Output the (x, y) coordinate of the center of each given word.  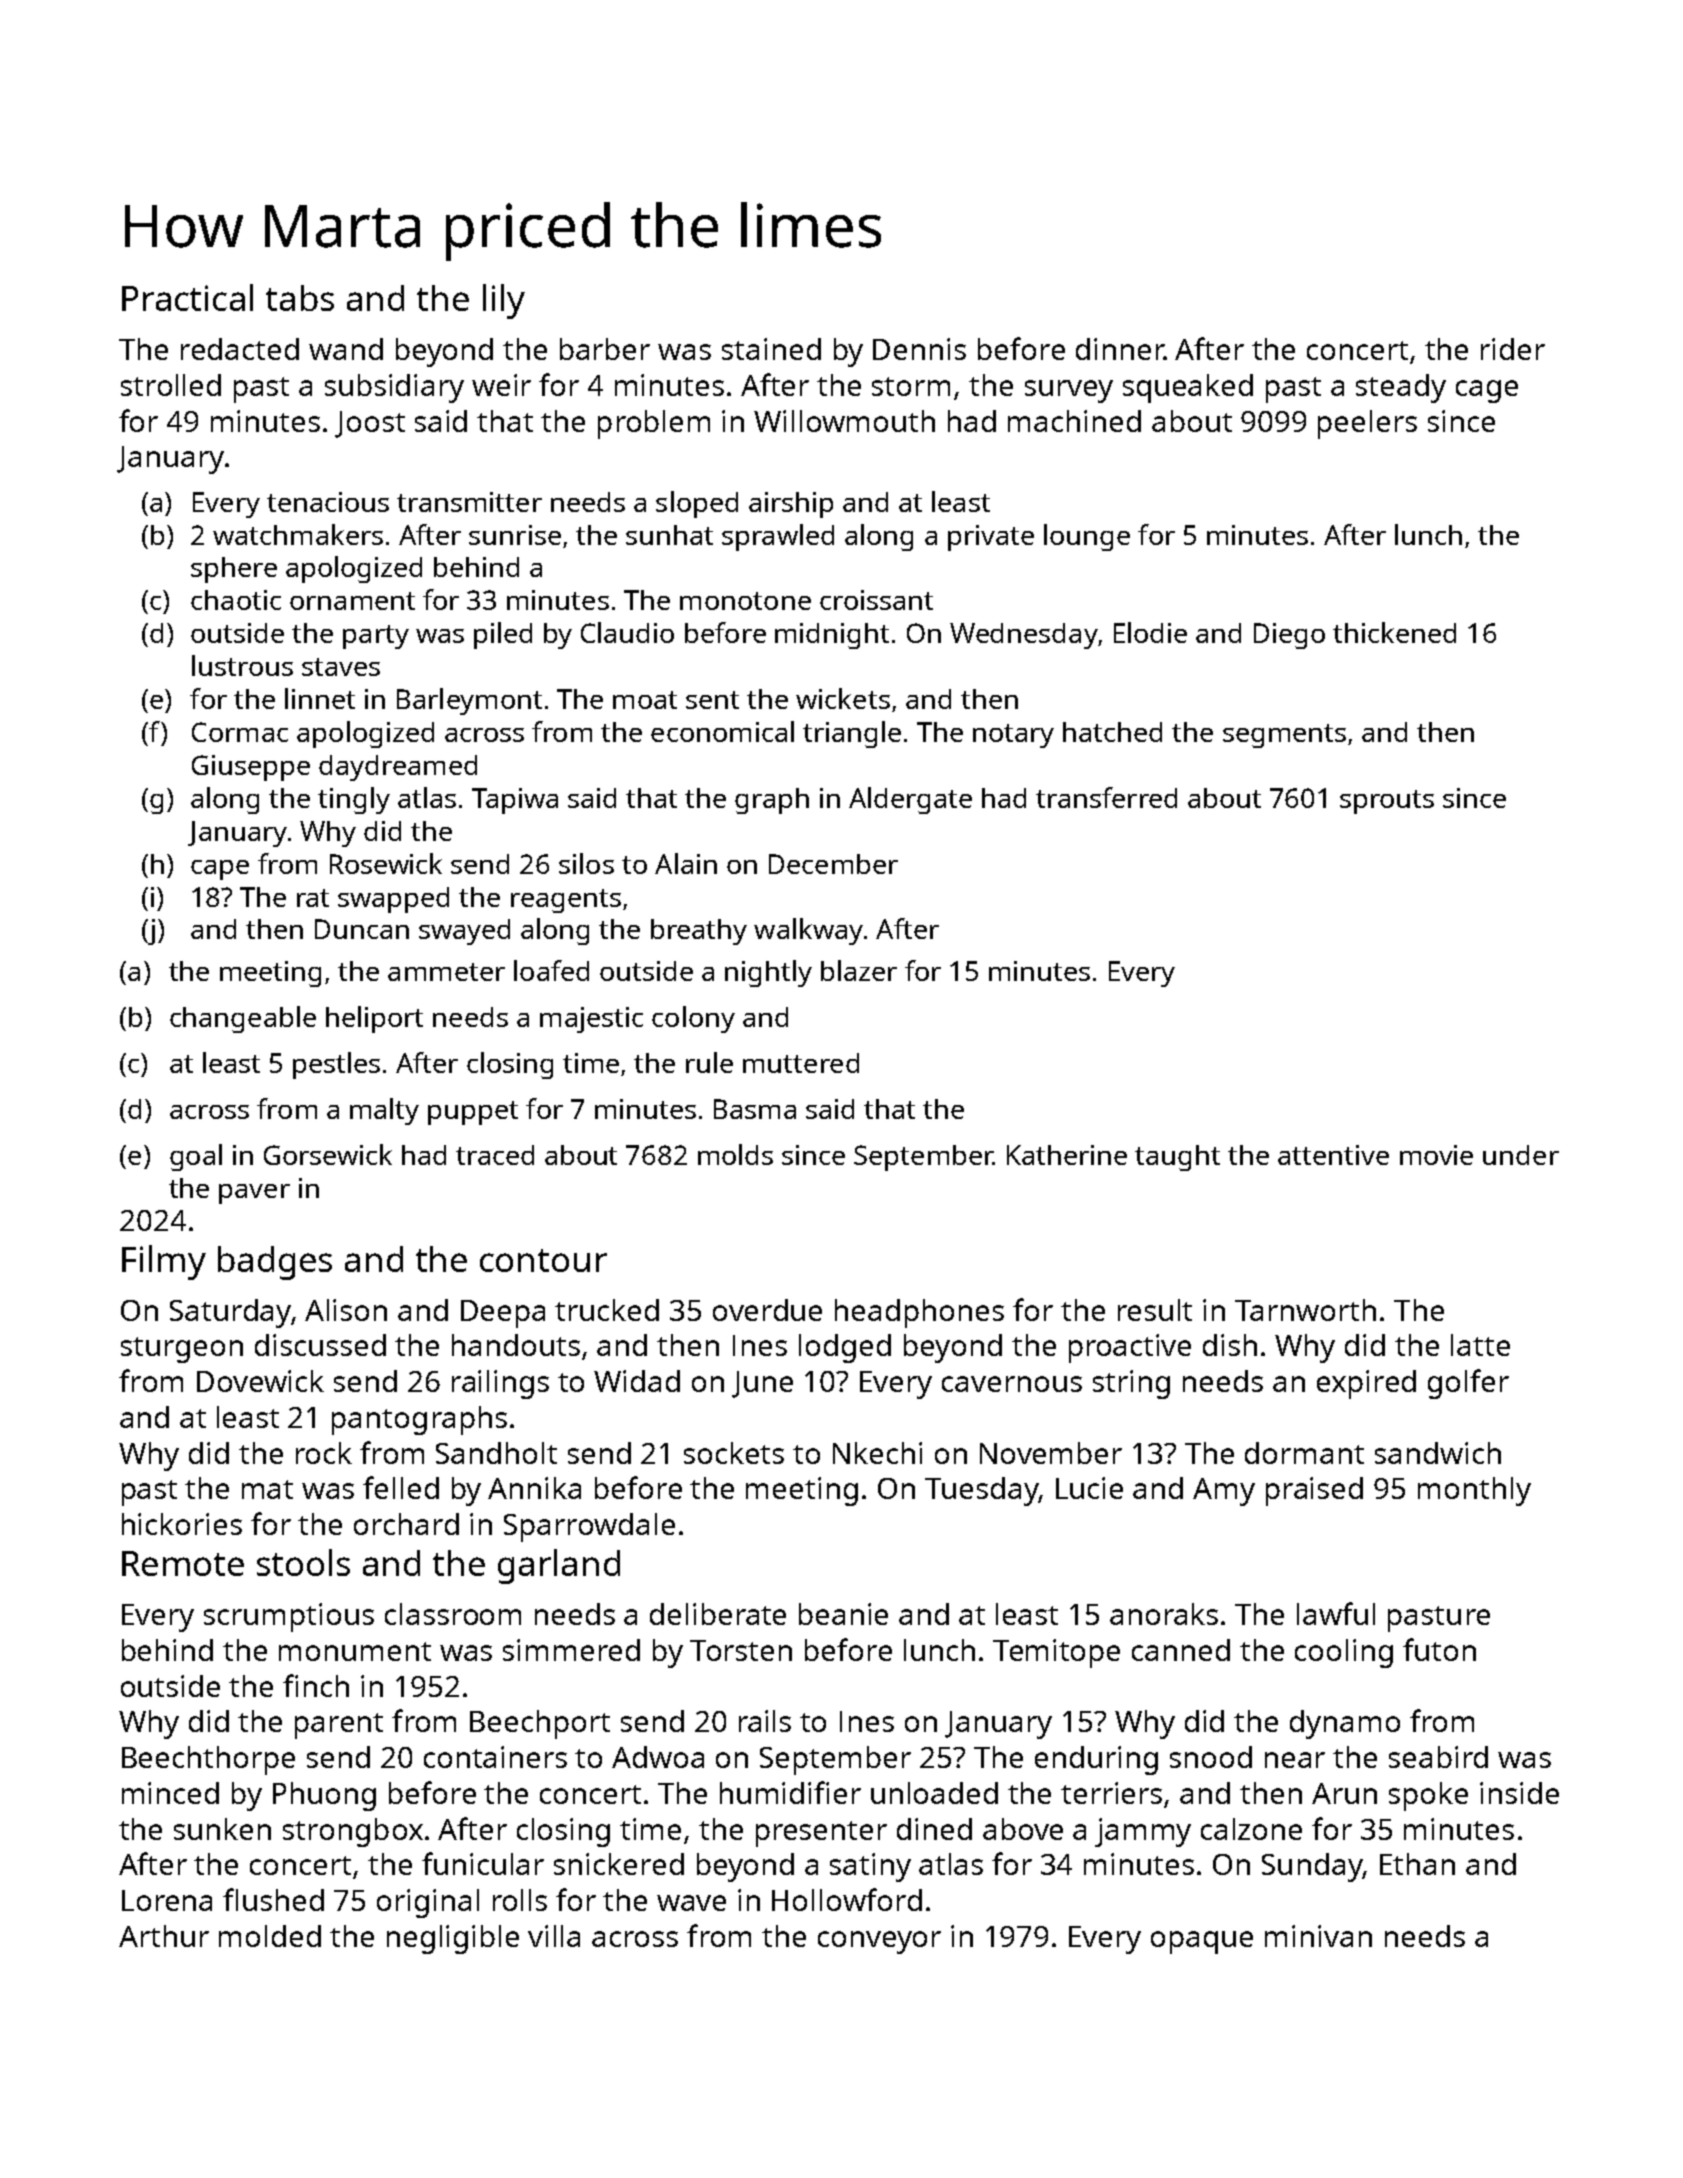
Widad (637, 1381)
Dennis (919, 349)
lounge (1087, 537)
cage (1487, 391)
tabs (300, 298)
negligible (453, 1939)
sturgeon (182, 1350)
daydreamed (398, 768)
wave (691, 1903)
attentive (1333, 1155)
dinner (1120, 349)
